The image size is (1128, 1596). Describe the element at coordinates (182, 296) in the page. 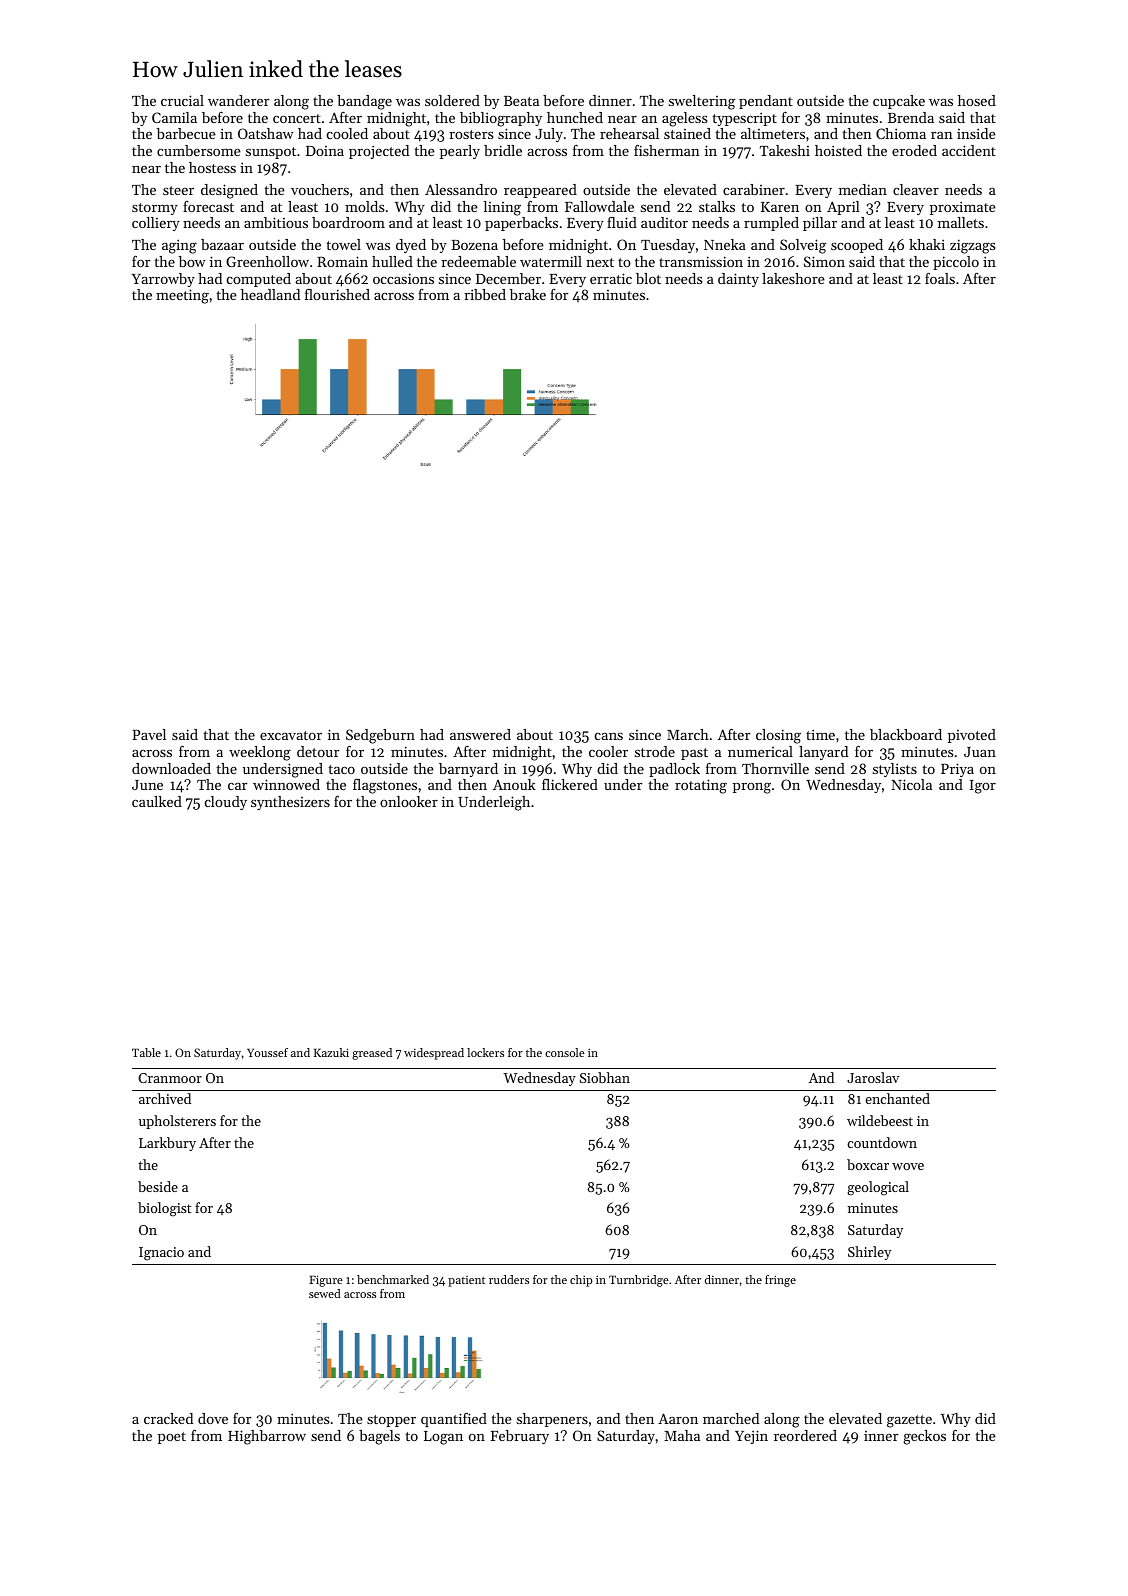

I see `meeting` at that location.
